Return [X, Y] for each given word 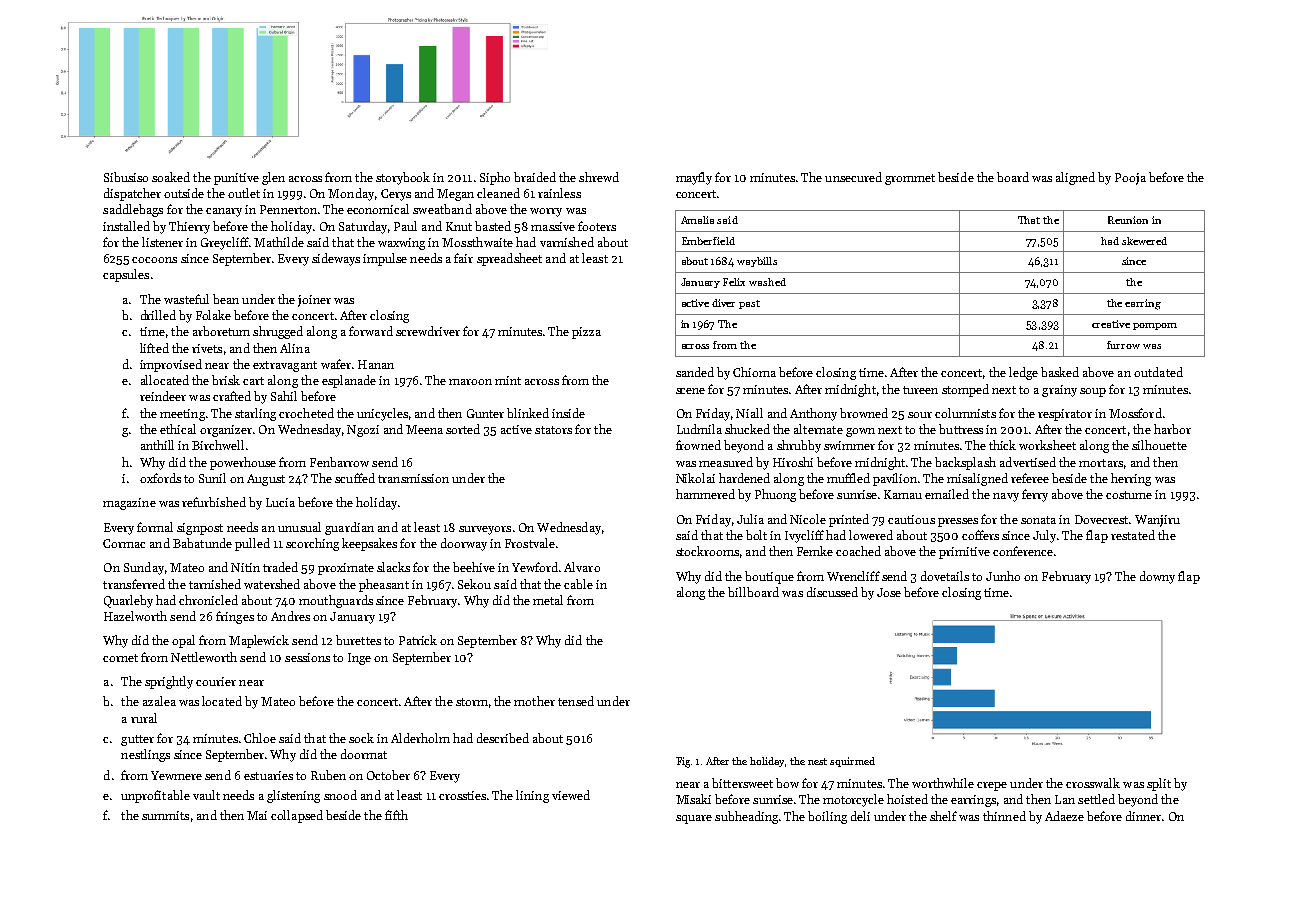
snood [340, 795]
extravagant [285, 366]
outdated [1158, 372]
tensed [576, 701]
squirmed [852, 762]
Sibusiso [126, 177]
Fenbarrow [339, 462]
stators [553, 430]
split [1159, 784]
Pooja [1130, 179]
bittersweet [742, 783]
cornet [120, 658]
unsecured [853, 177]
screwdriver [428, 331]
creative [1111, 324]
